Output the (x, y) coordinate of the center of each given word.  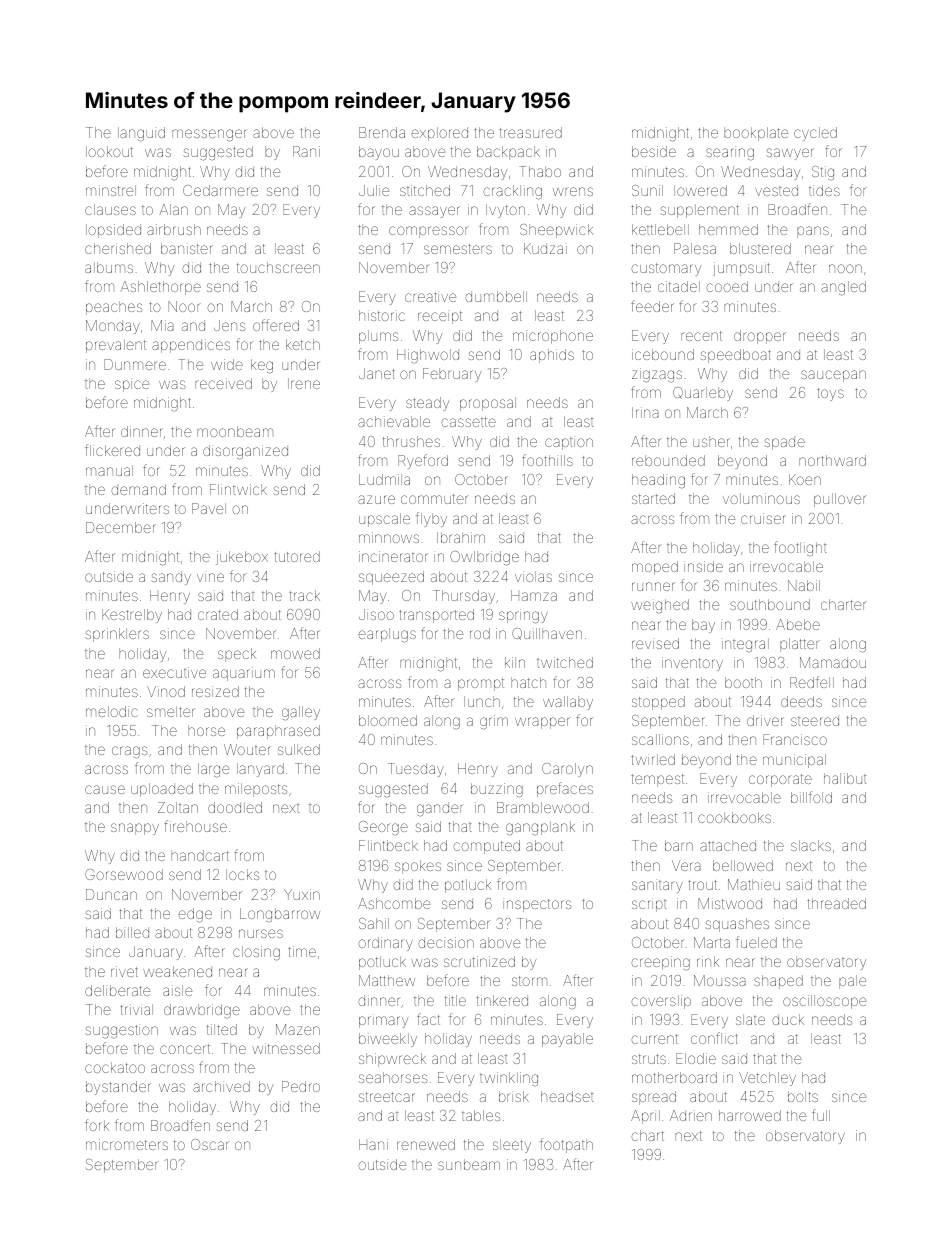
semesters (458, 249)
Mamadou (833, 662)
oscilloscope (824, 1002)
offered (276, 325)
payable (567, 1040)
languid (141, 134)
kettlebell (660, 229)
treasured (531, 132)
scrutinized (479, 961)
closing (256, 953)
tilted (222, 1029)
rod (480, 633)
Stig (823, 173)
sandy (171, 578)
